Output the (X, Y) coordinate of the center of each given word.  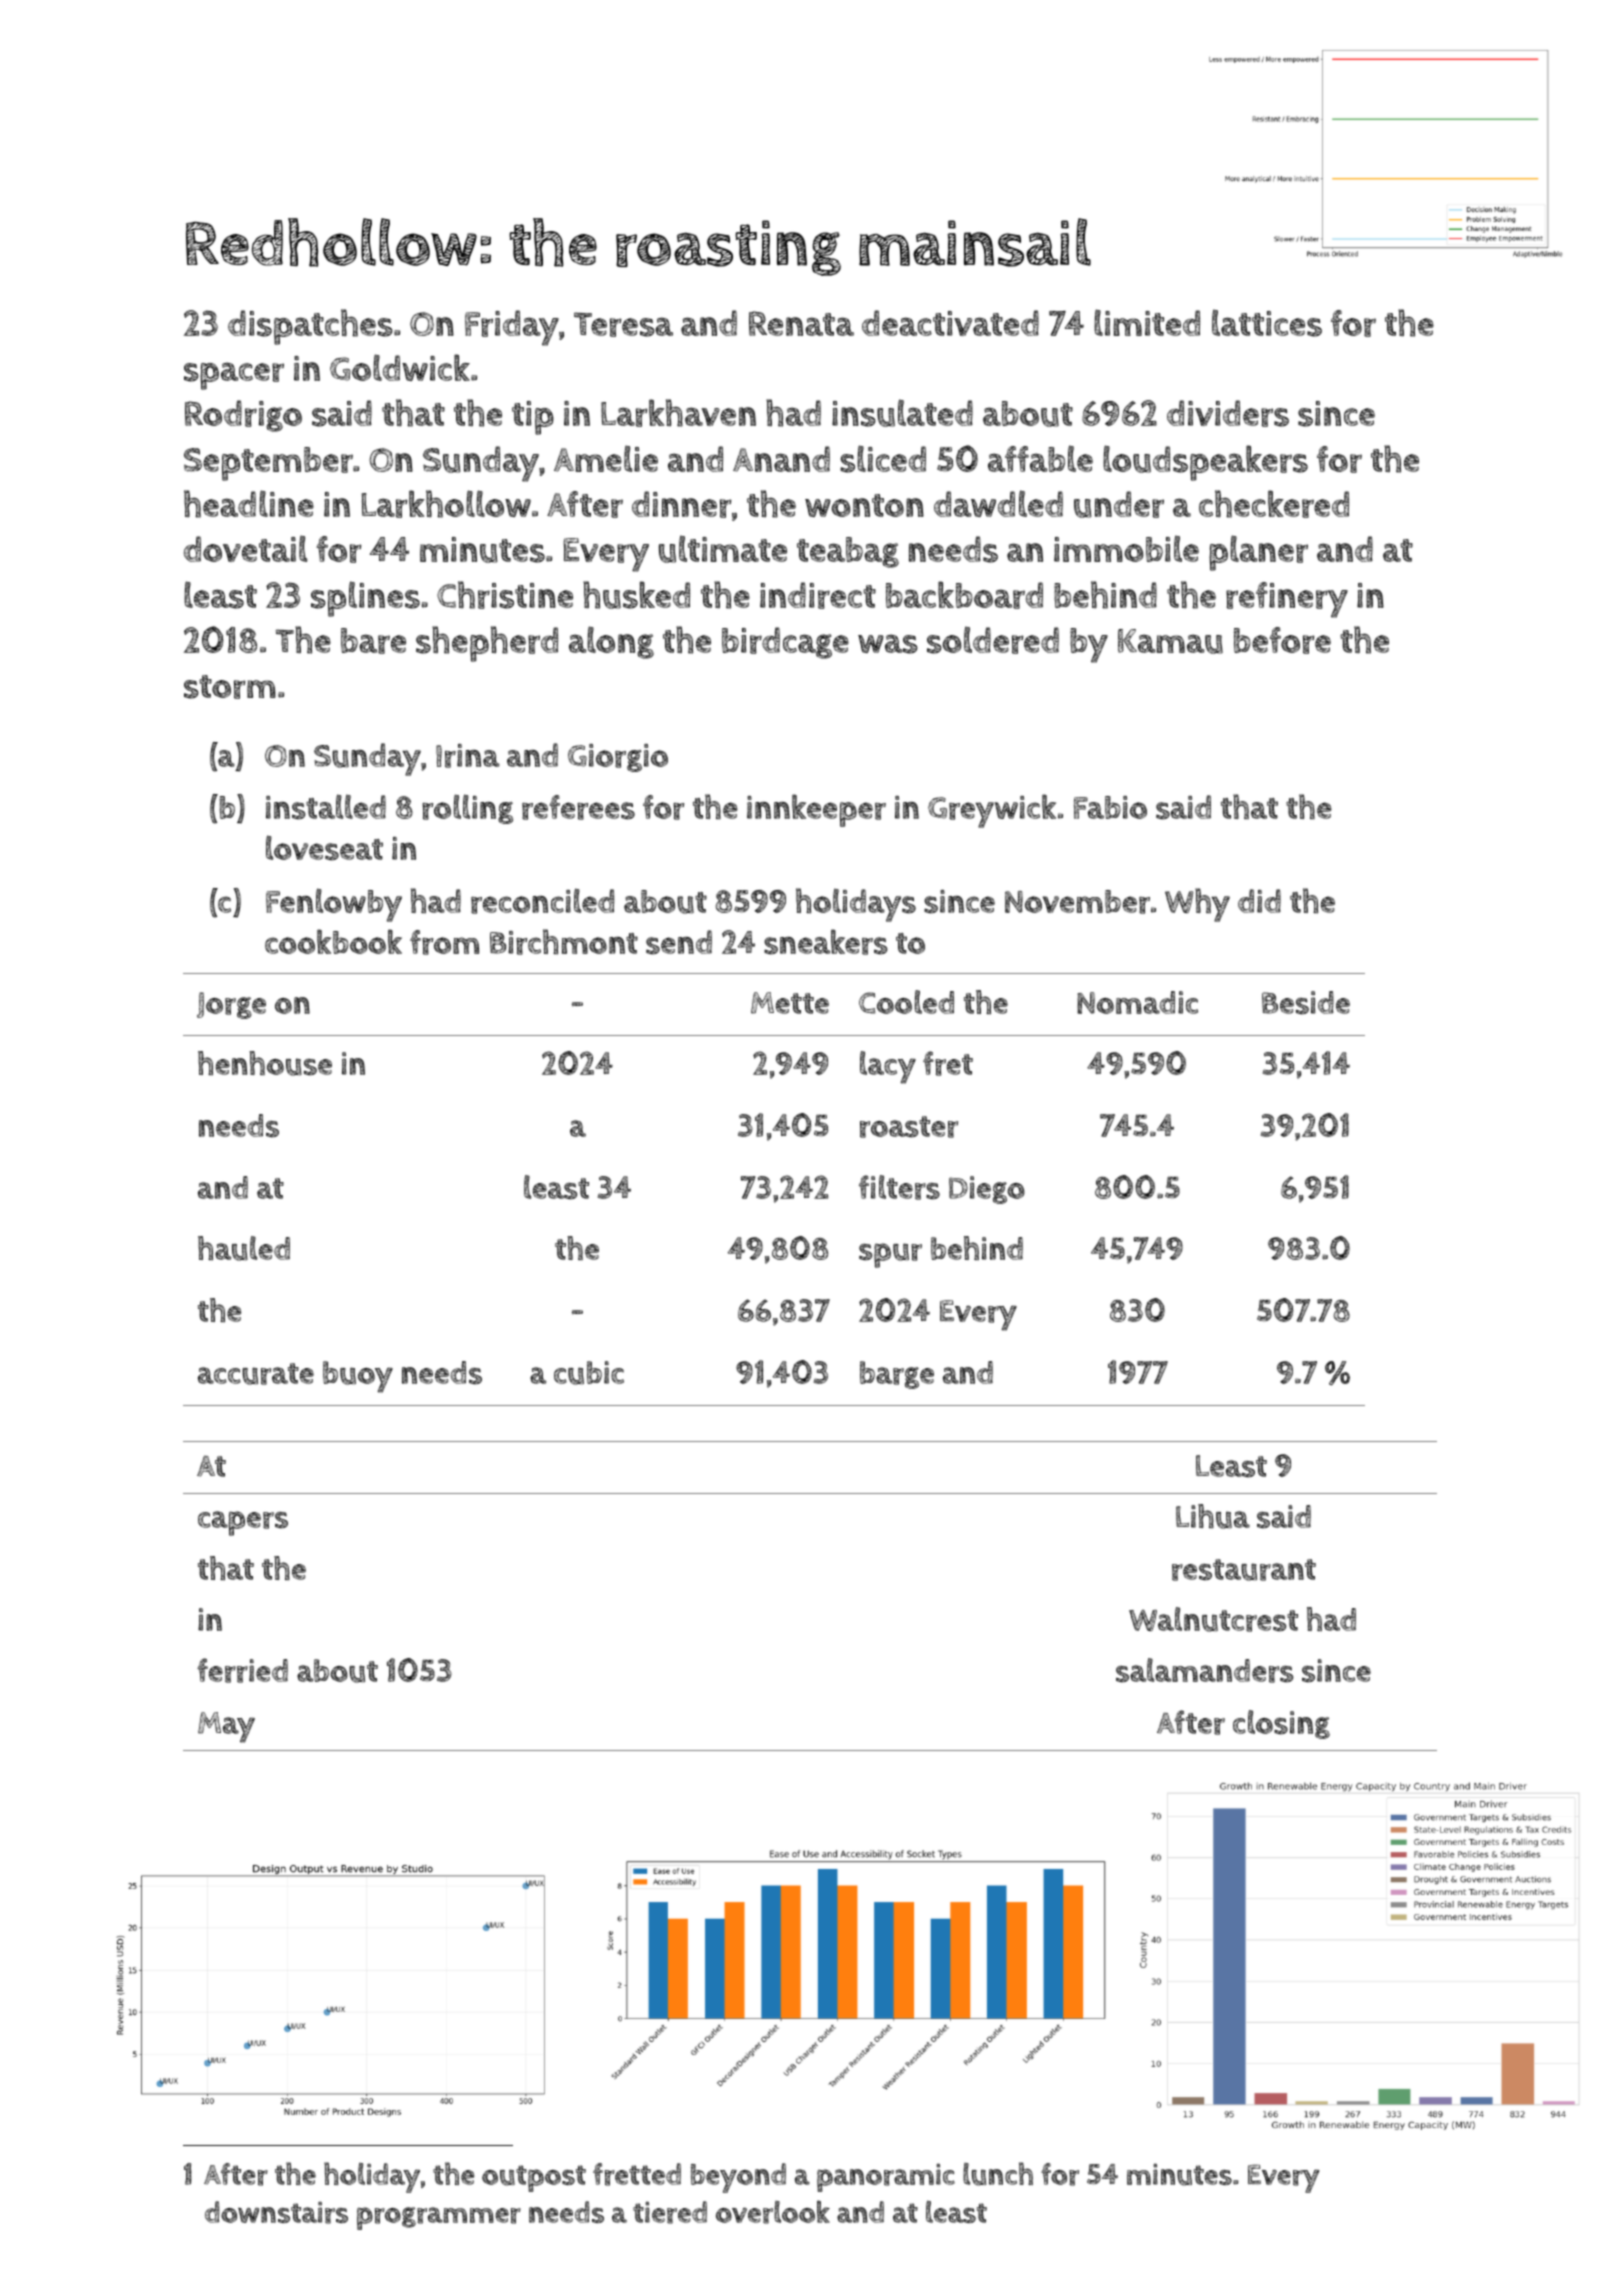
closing (1281, 1724)
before (1282, 640)
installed (326, 807)
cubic (589, 1373)
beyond (738, 2178)
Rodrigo (243, 416)
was (888, 644)
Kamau (1170, 641)
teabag (848, 552)
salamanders (1204, 1670)
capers (243, 1523)
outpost (534, 2178)
